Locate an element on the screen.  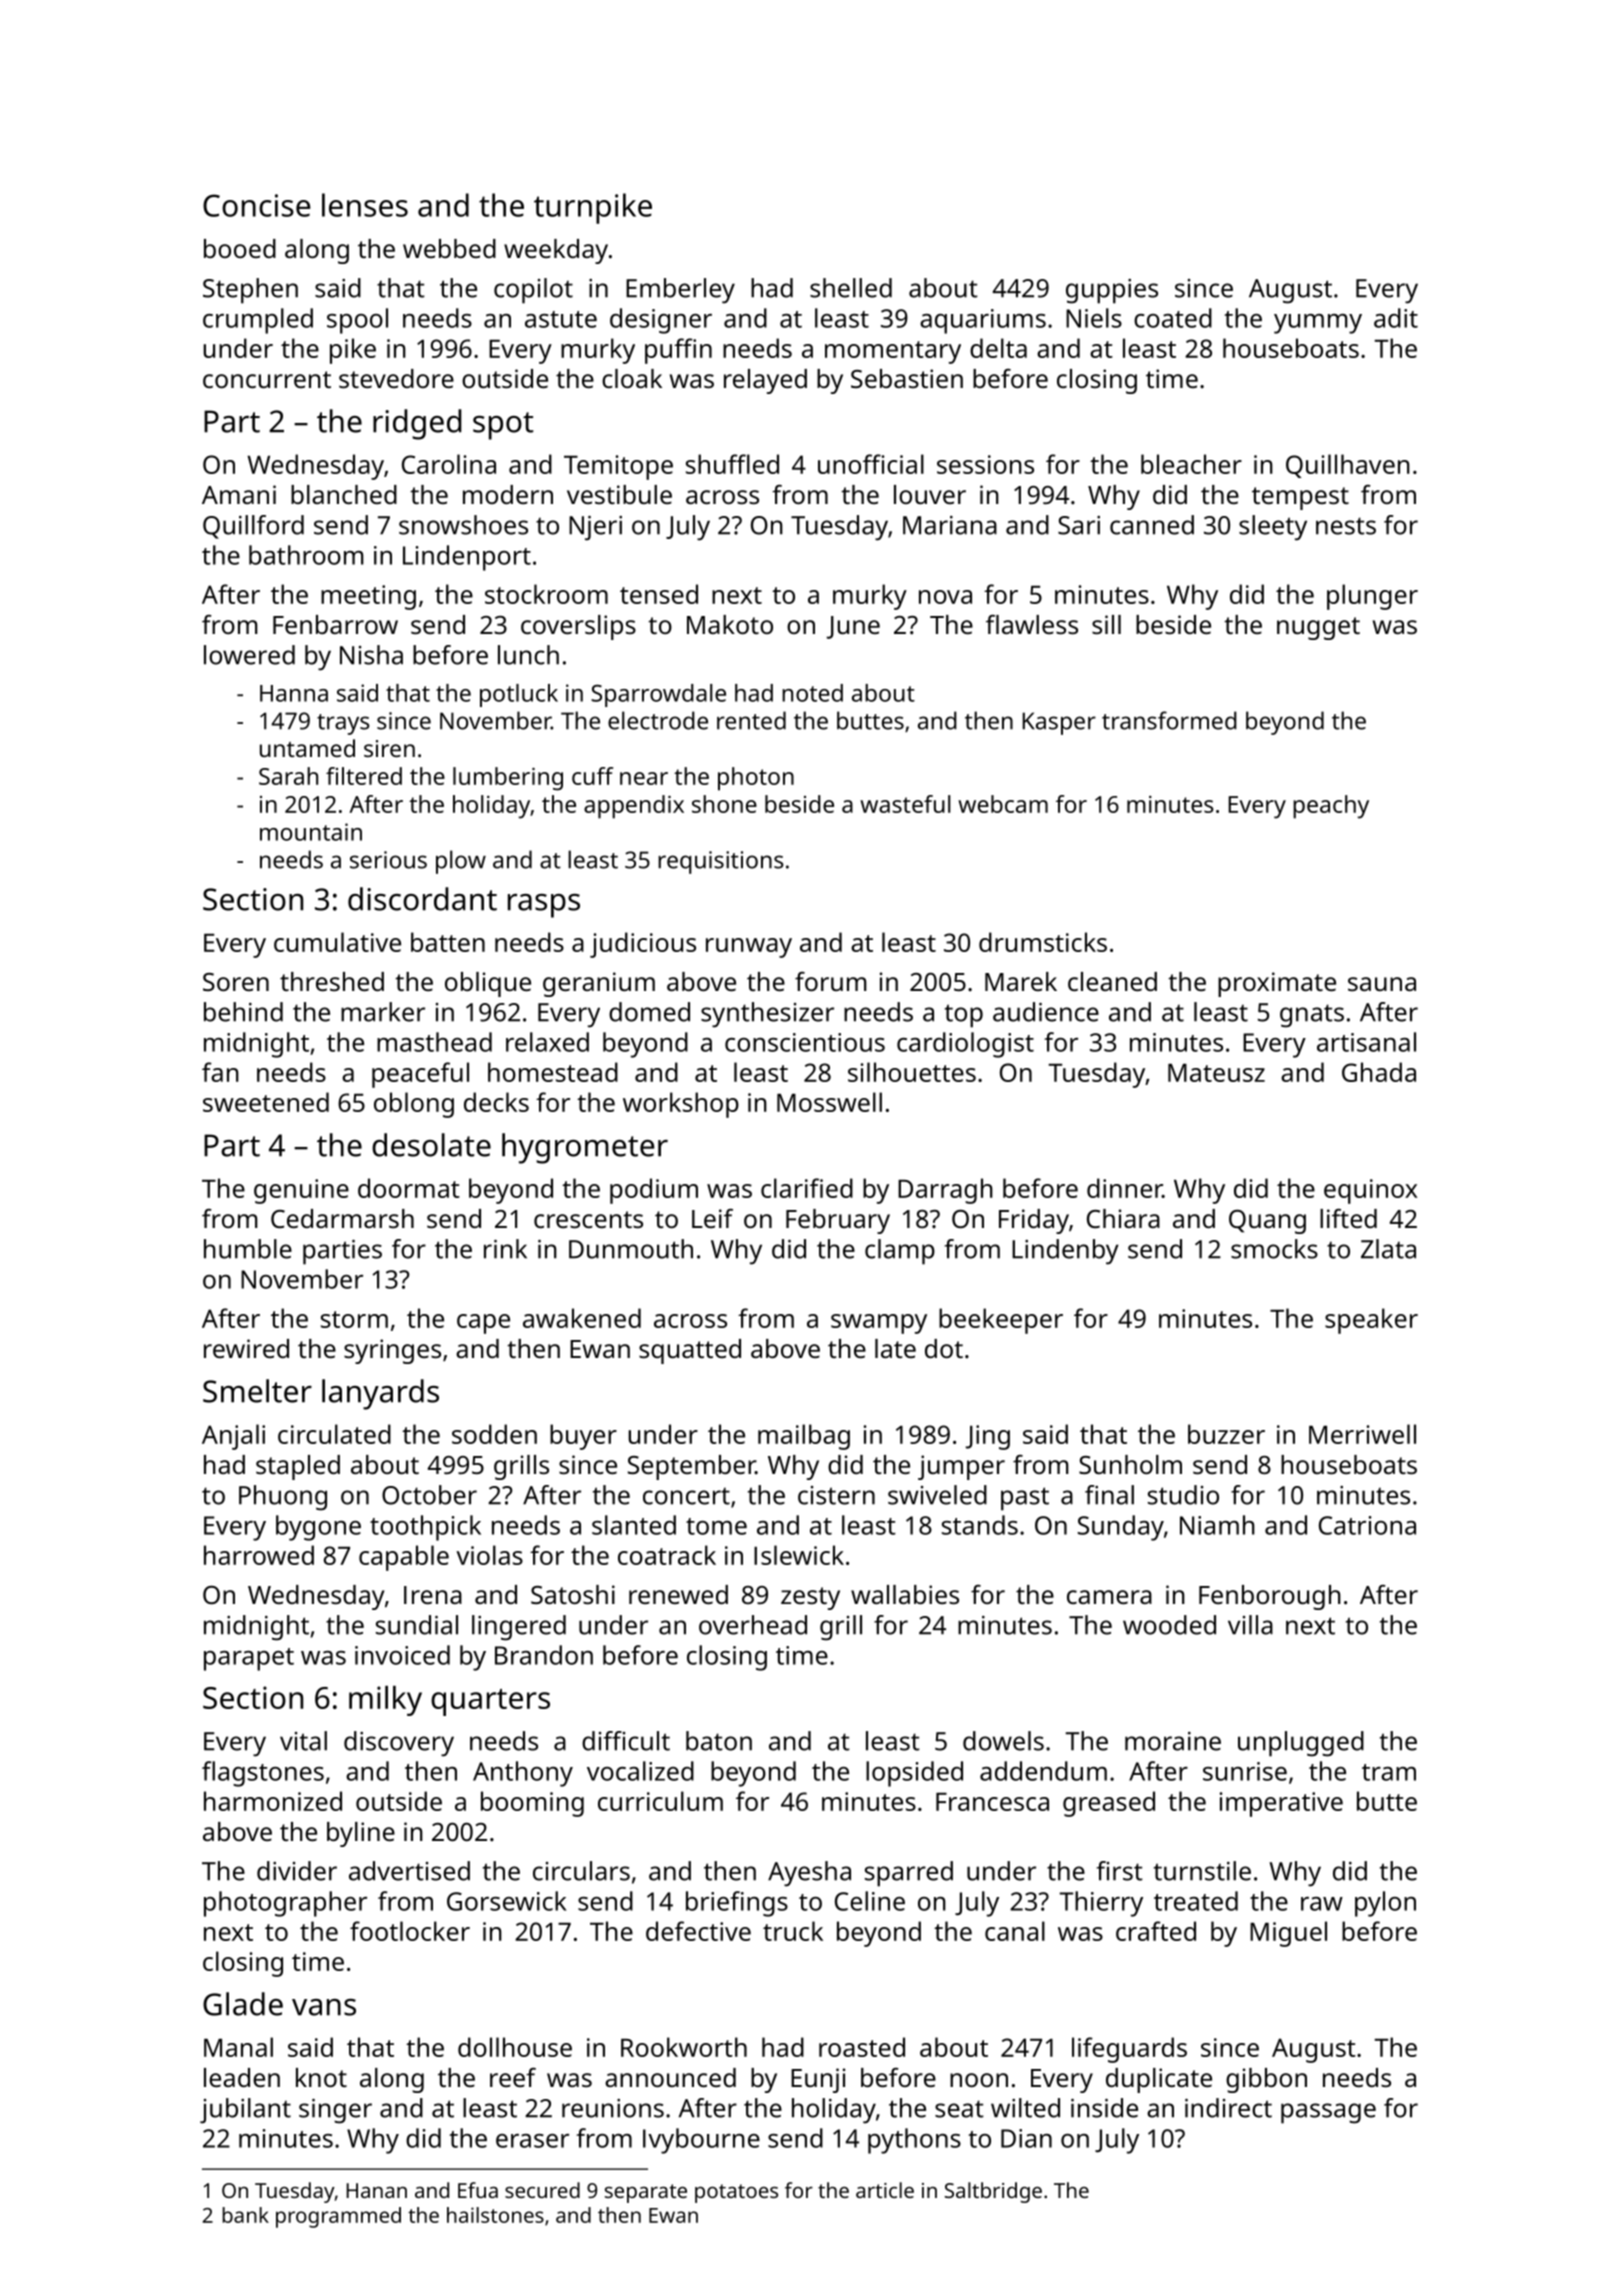
cleaned is located at coordinates (1112, 981).
